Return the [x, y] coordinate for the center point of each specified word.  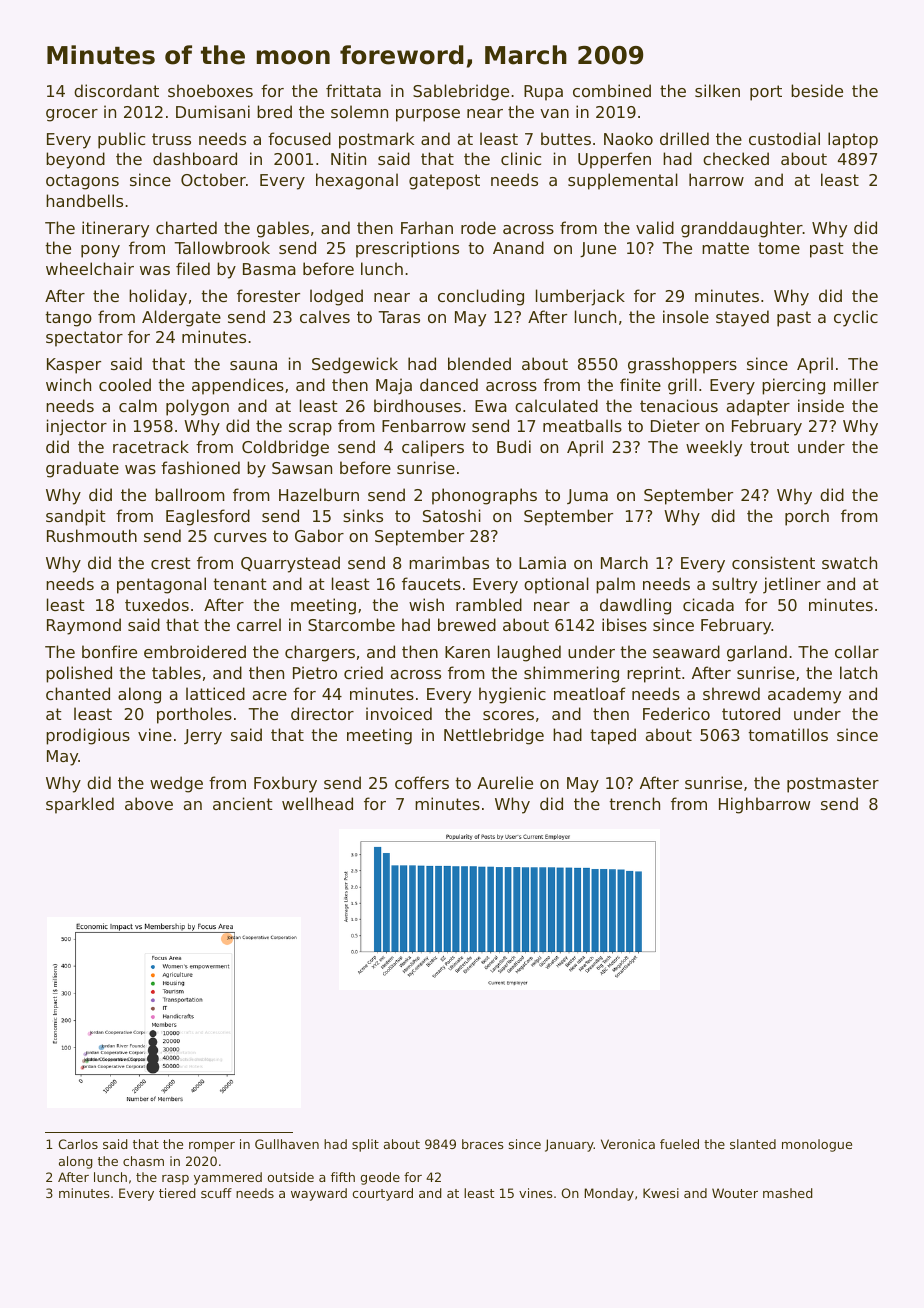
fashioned [200, 467]
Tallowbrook [222, 247]
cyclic [856, 318]
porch [807, 517]
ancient [243, 803]
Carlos [78, 1144]
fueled [679, 1144]
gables [283, 229]
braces [482, 1144]
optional [556, 585]
